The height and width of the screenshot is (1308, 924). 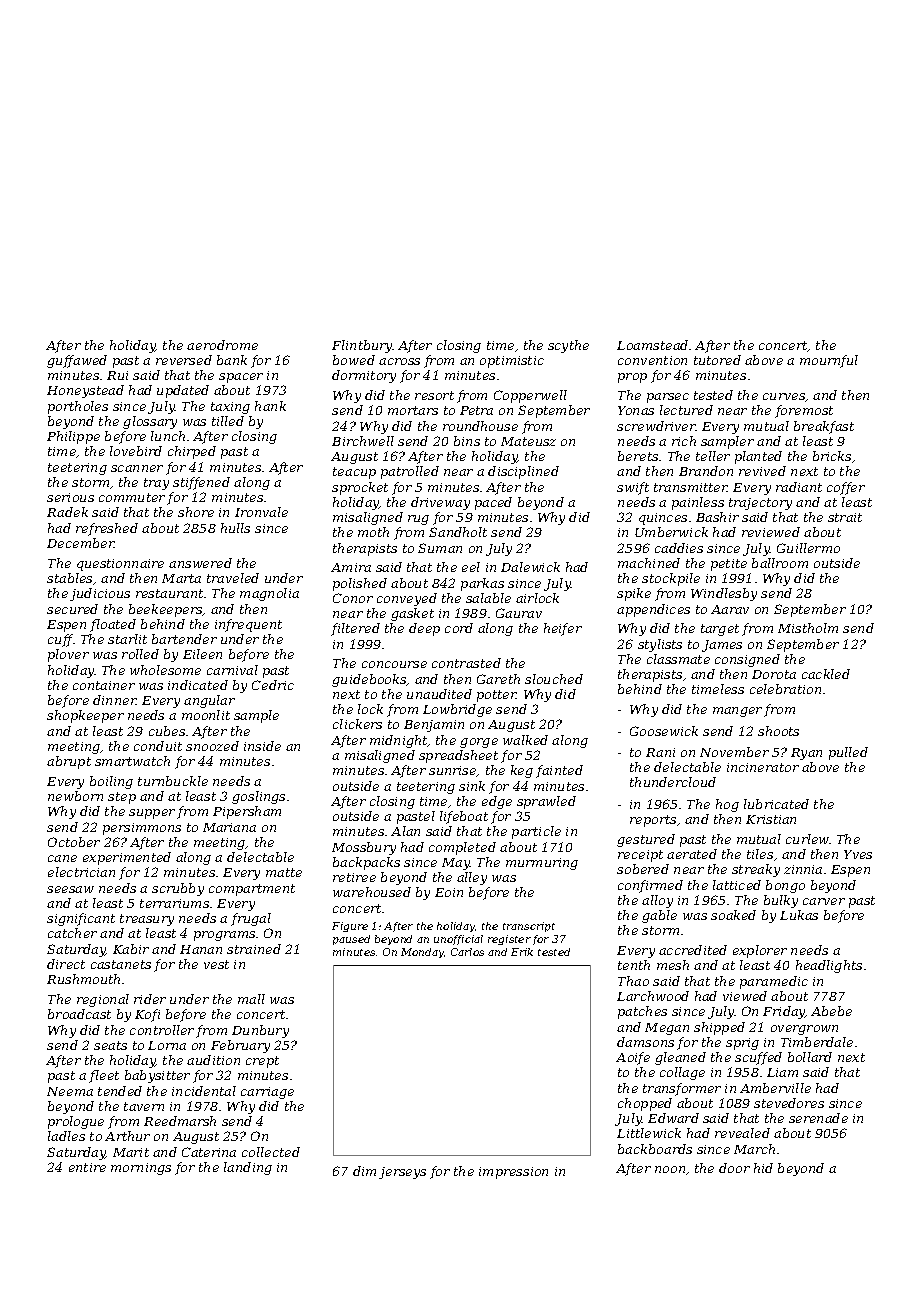 I want to click on slouched, so click(x=554, y=679).
